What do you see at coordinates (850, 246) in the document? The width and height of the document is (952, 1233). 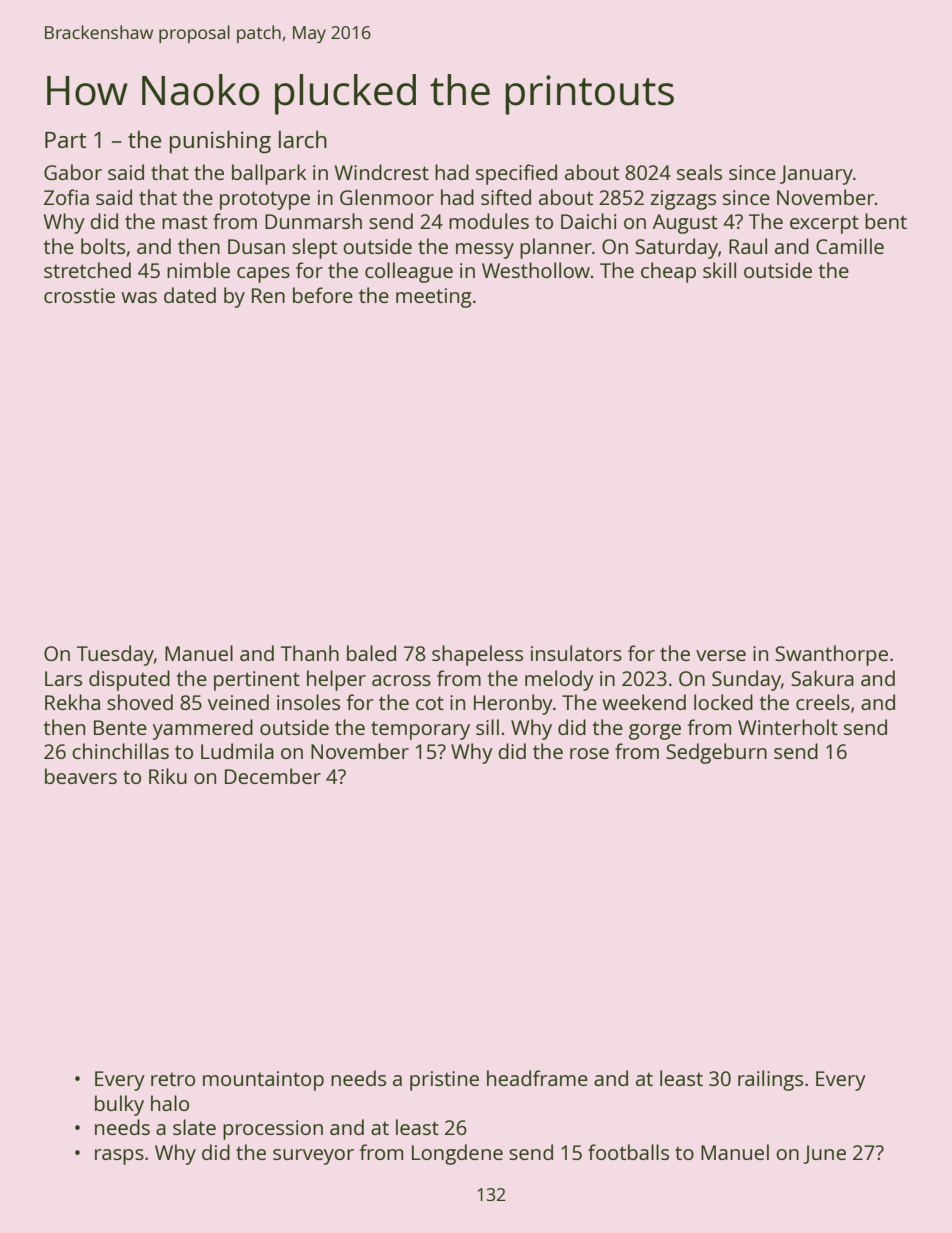 I see `Camille` at bounding box center [850, 246].
